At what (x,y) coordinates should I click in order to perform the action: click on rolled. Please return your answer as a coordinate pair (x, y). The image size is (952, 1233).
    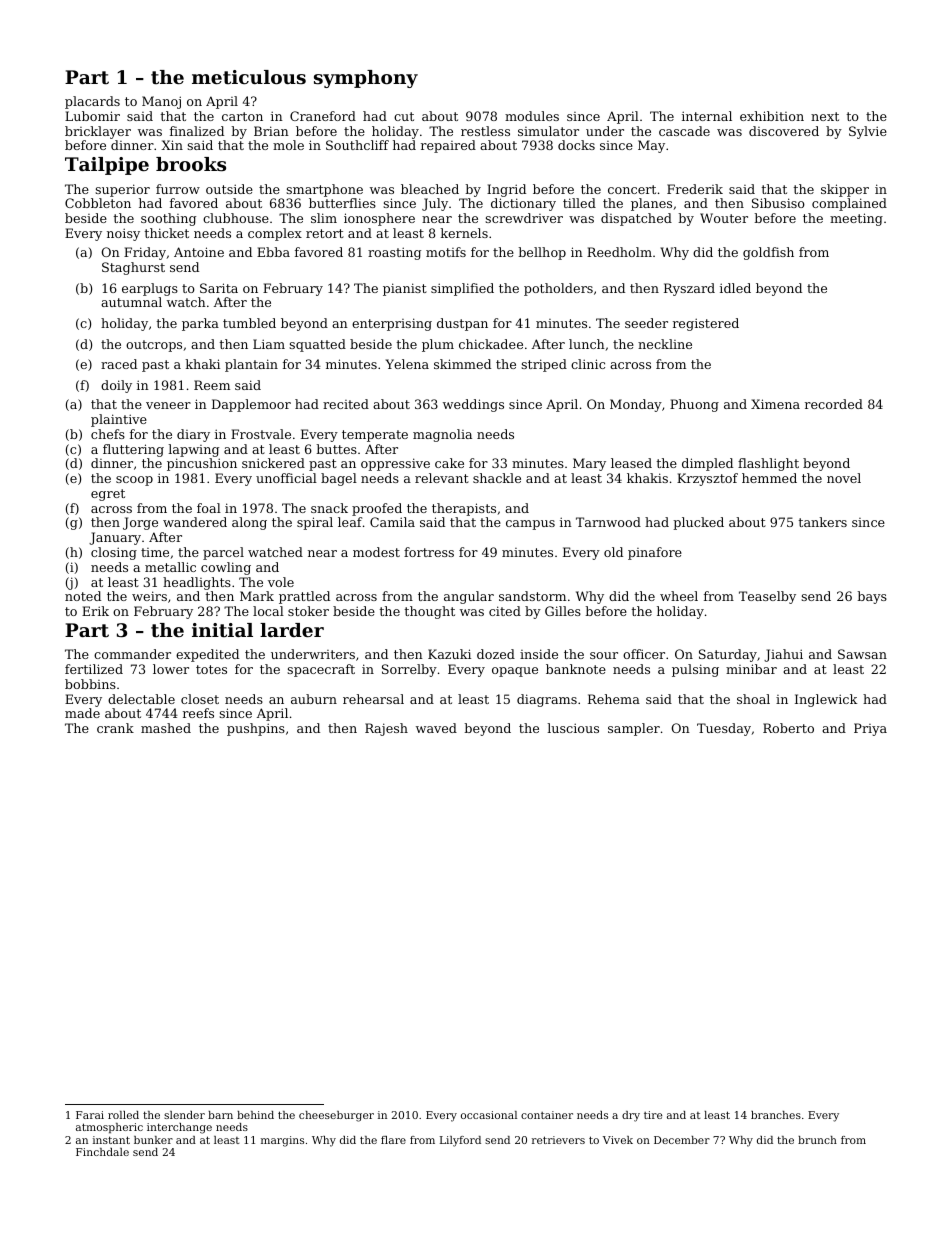
    Looking at the image, I should click on (123, 1115).
